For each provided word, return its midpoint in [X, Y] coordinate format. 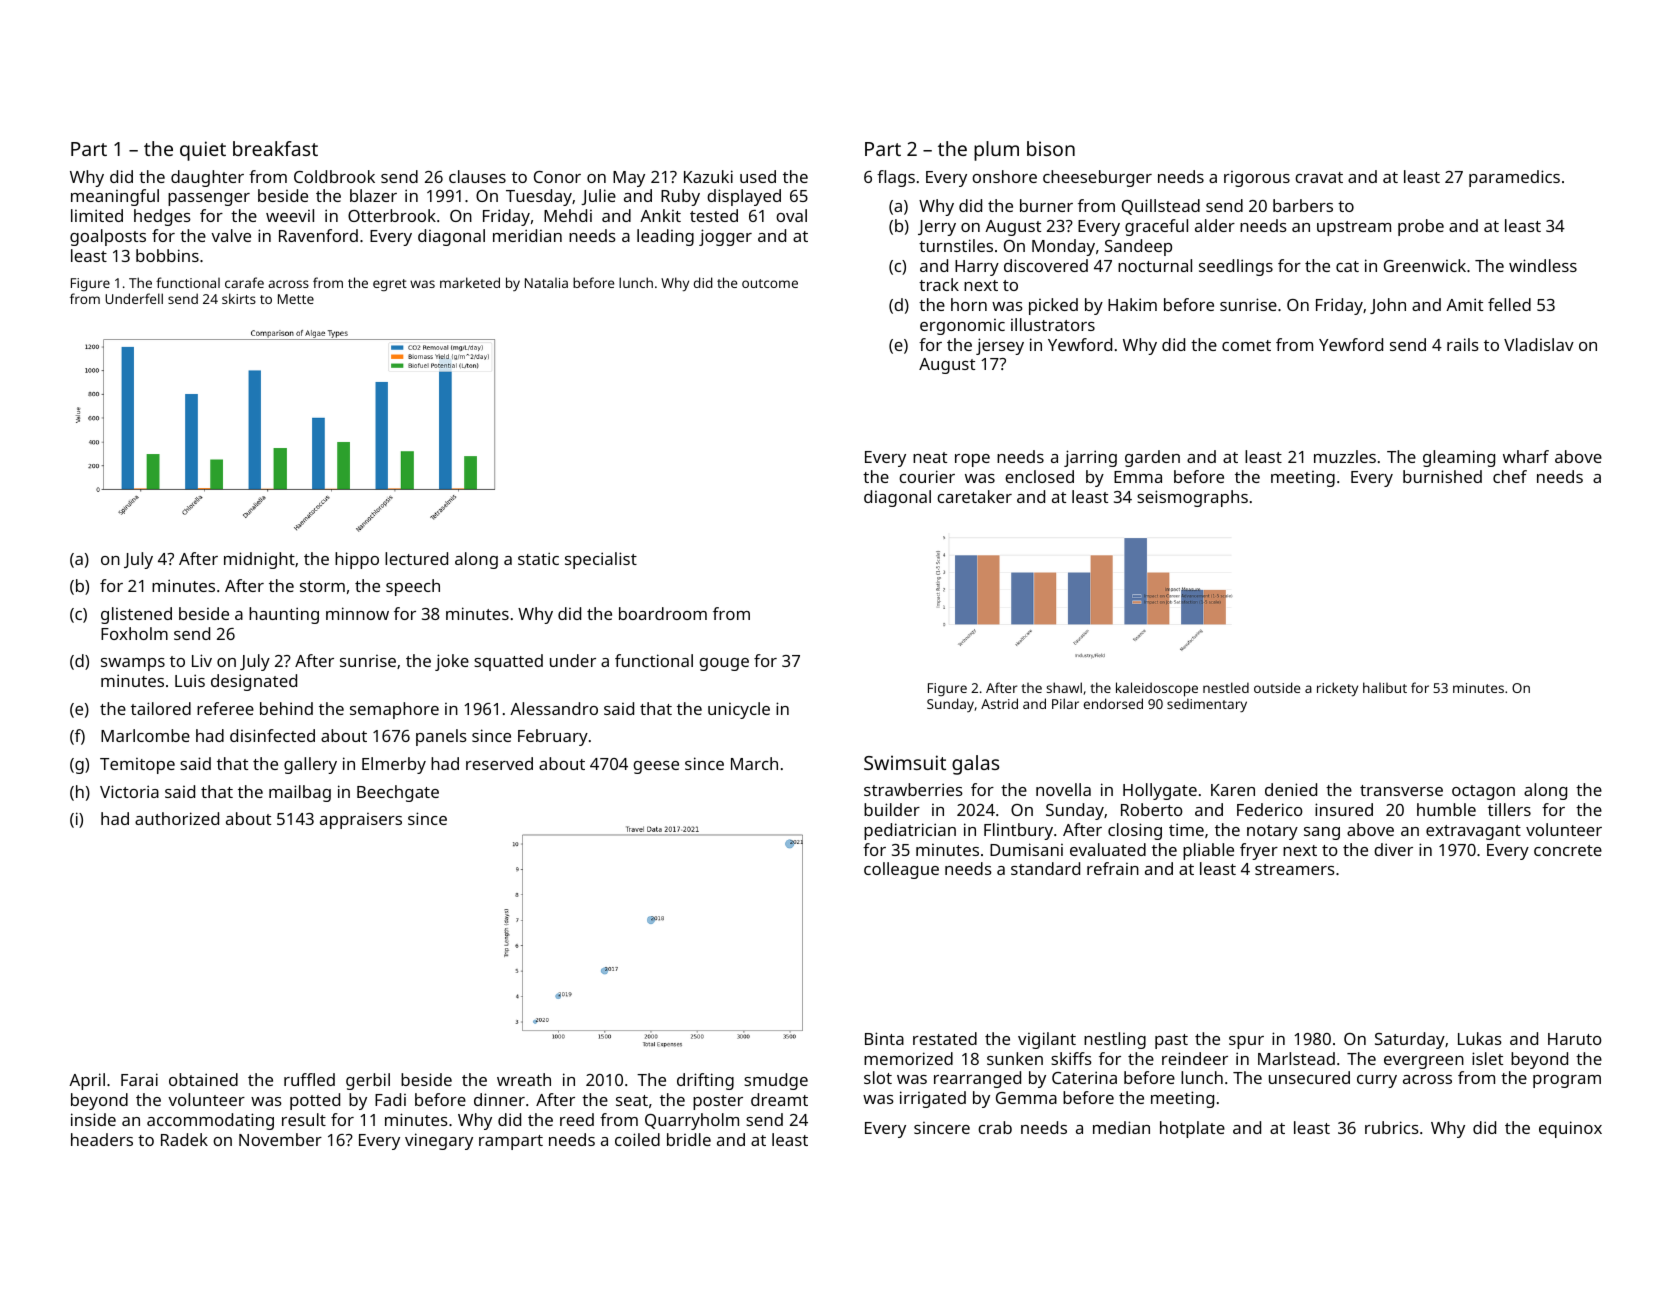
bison [1051, 148]
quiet [203, 151]
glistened [136, 615]
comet [1246, 345]
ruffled [309, 1079]
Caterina [1084, 1077]
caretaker [974, 496]
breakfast [275, 148]
